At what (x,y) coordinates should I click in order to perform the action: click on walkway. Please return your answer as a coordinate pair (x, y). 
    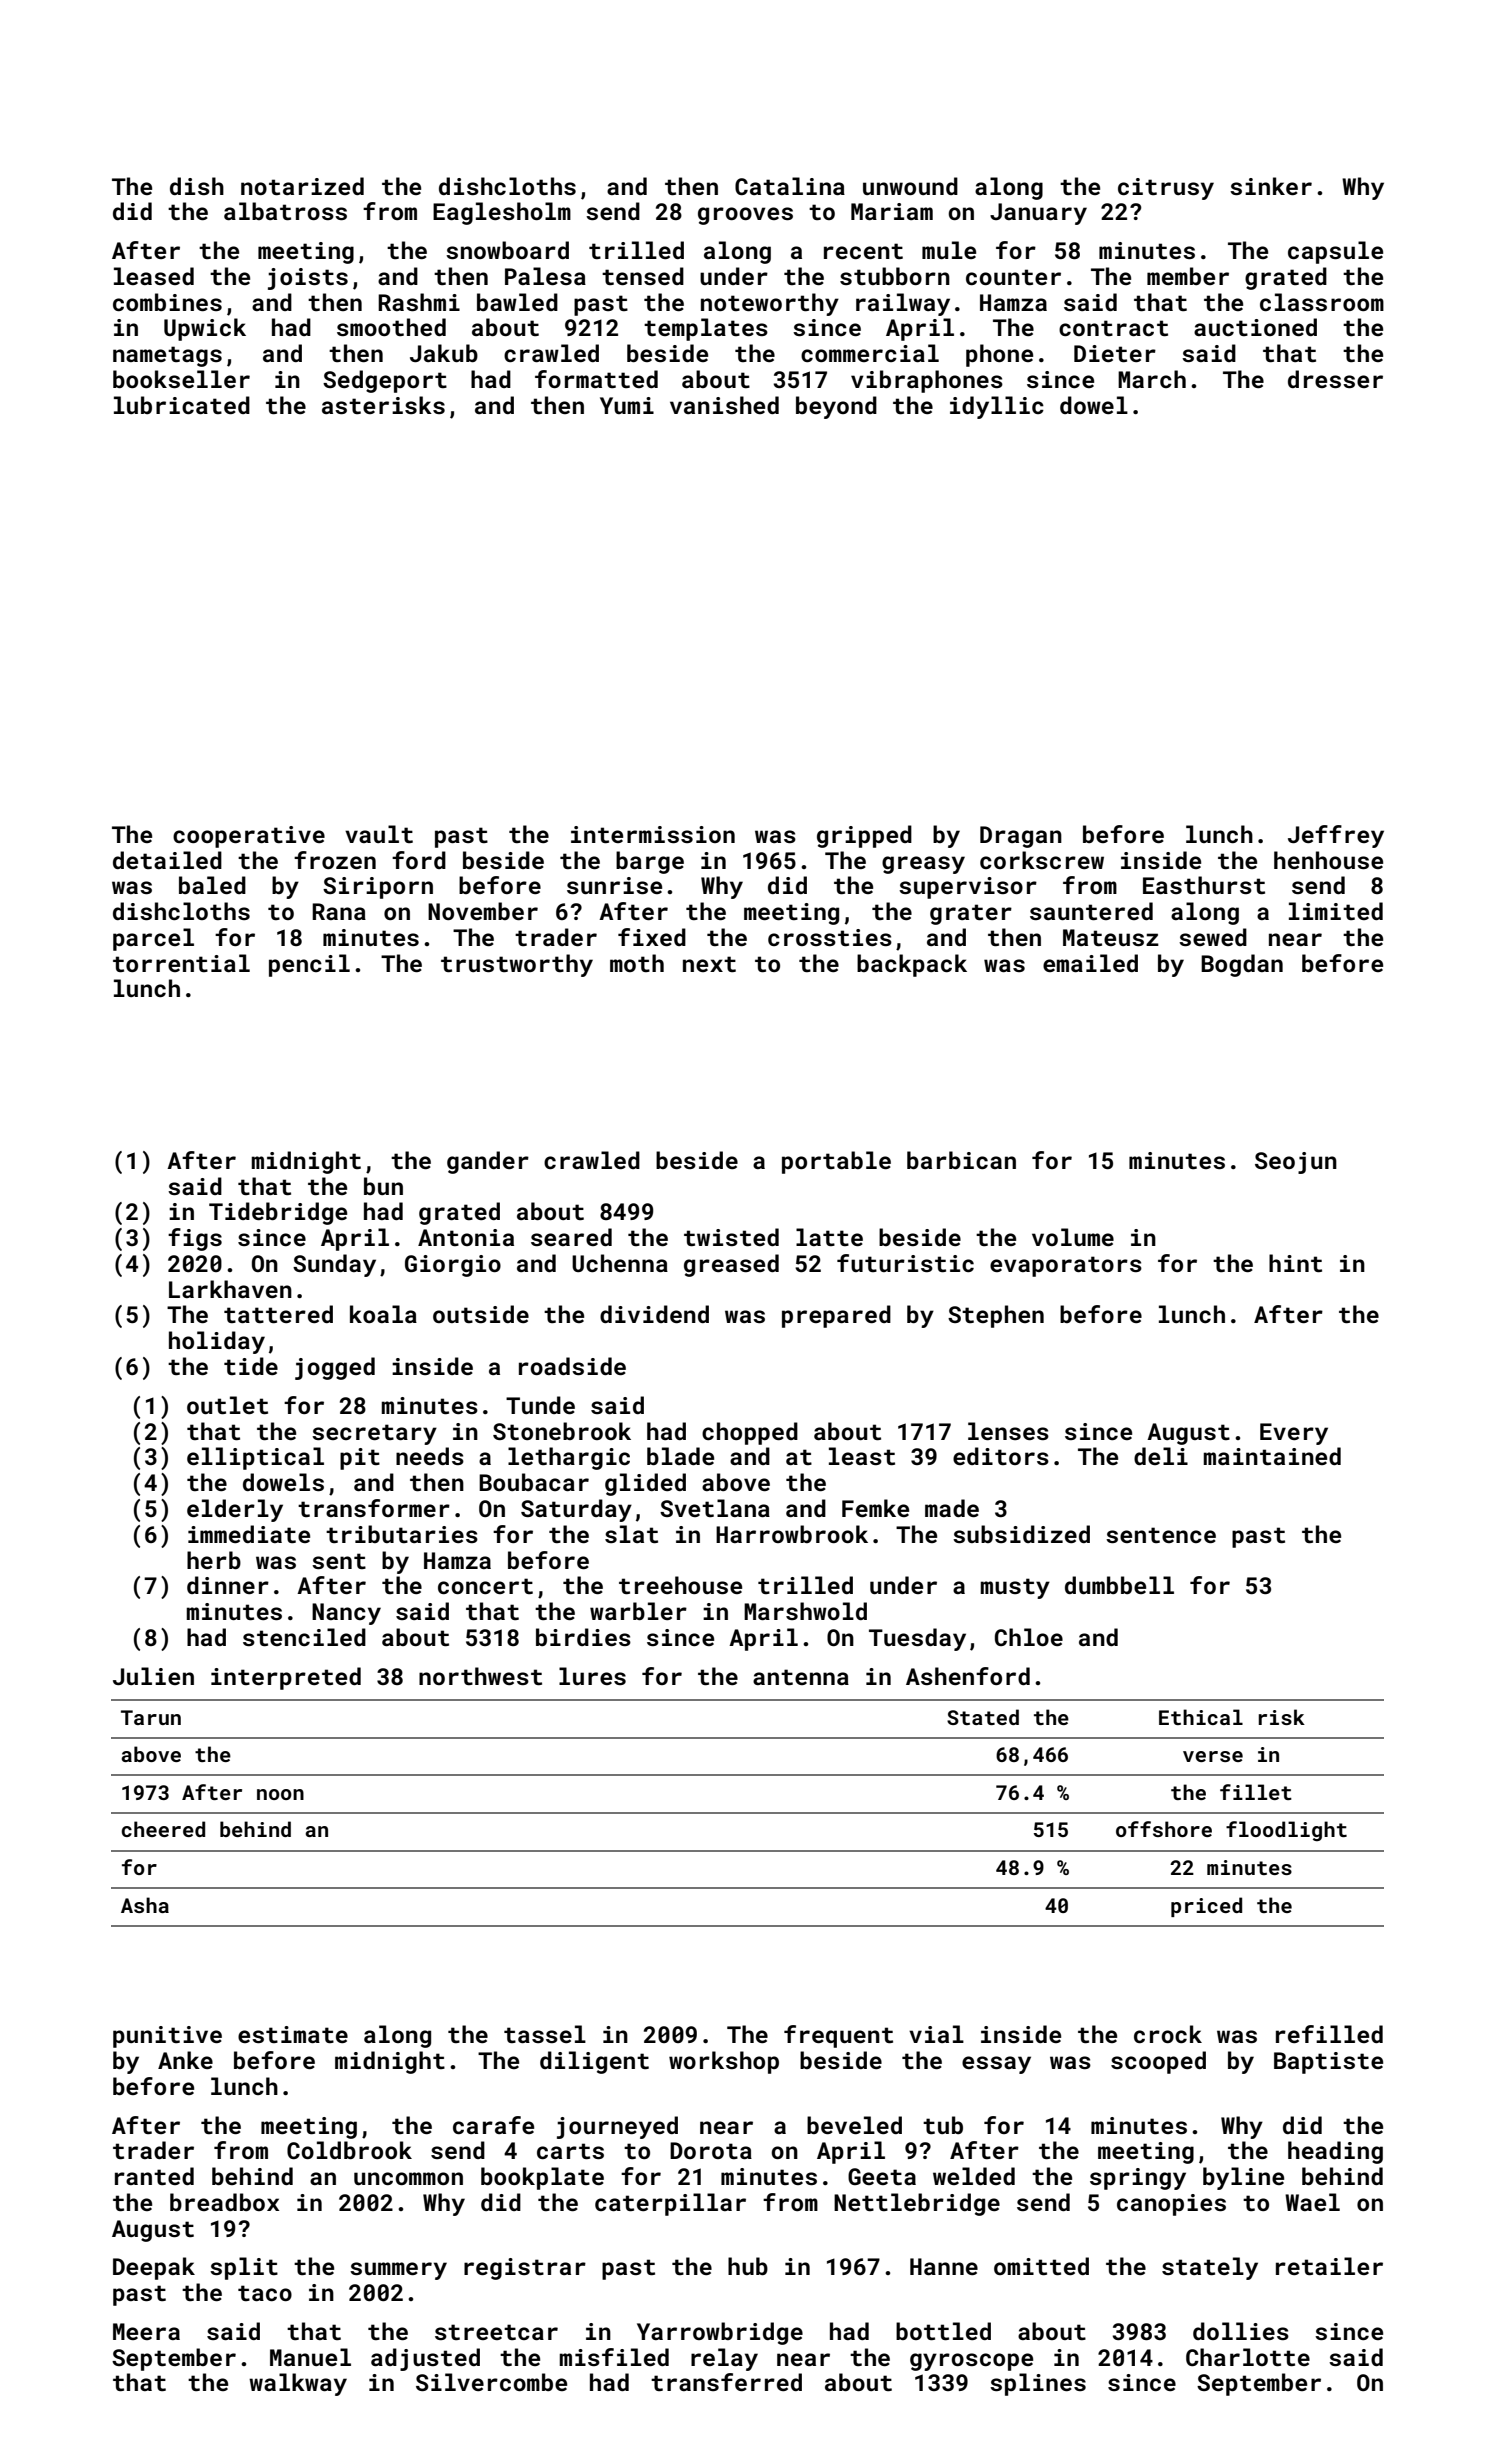
    Looking at the image, I should click on (298, 2384).
